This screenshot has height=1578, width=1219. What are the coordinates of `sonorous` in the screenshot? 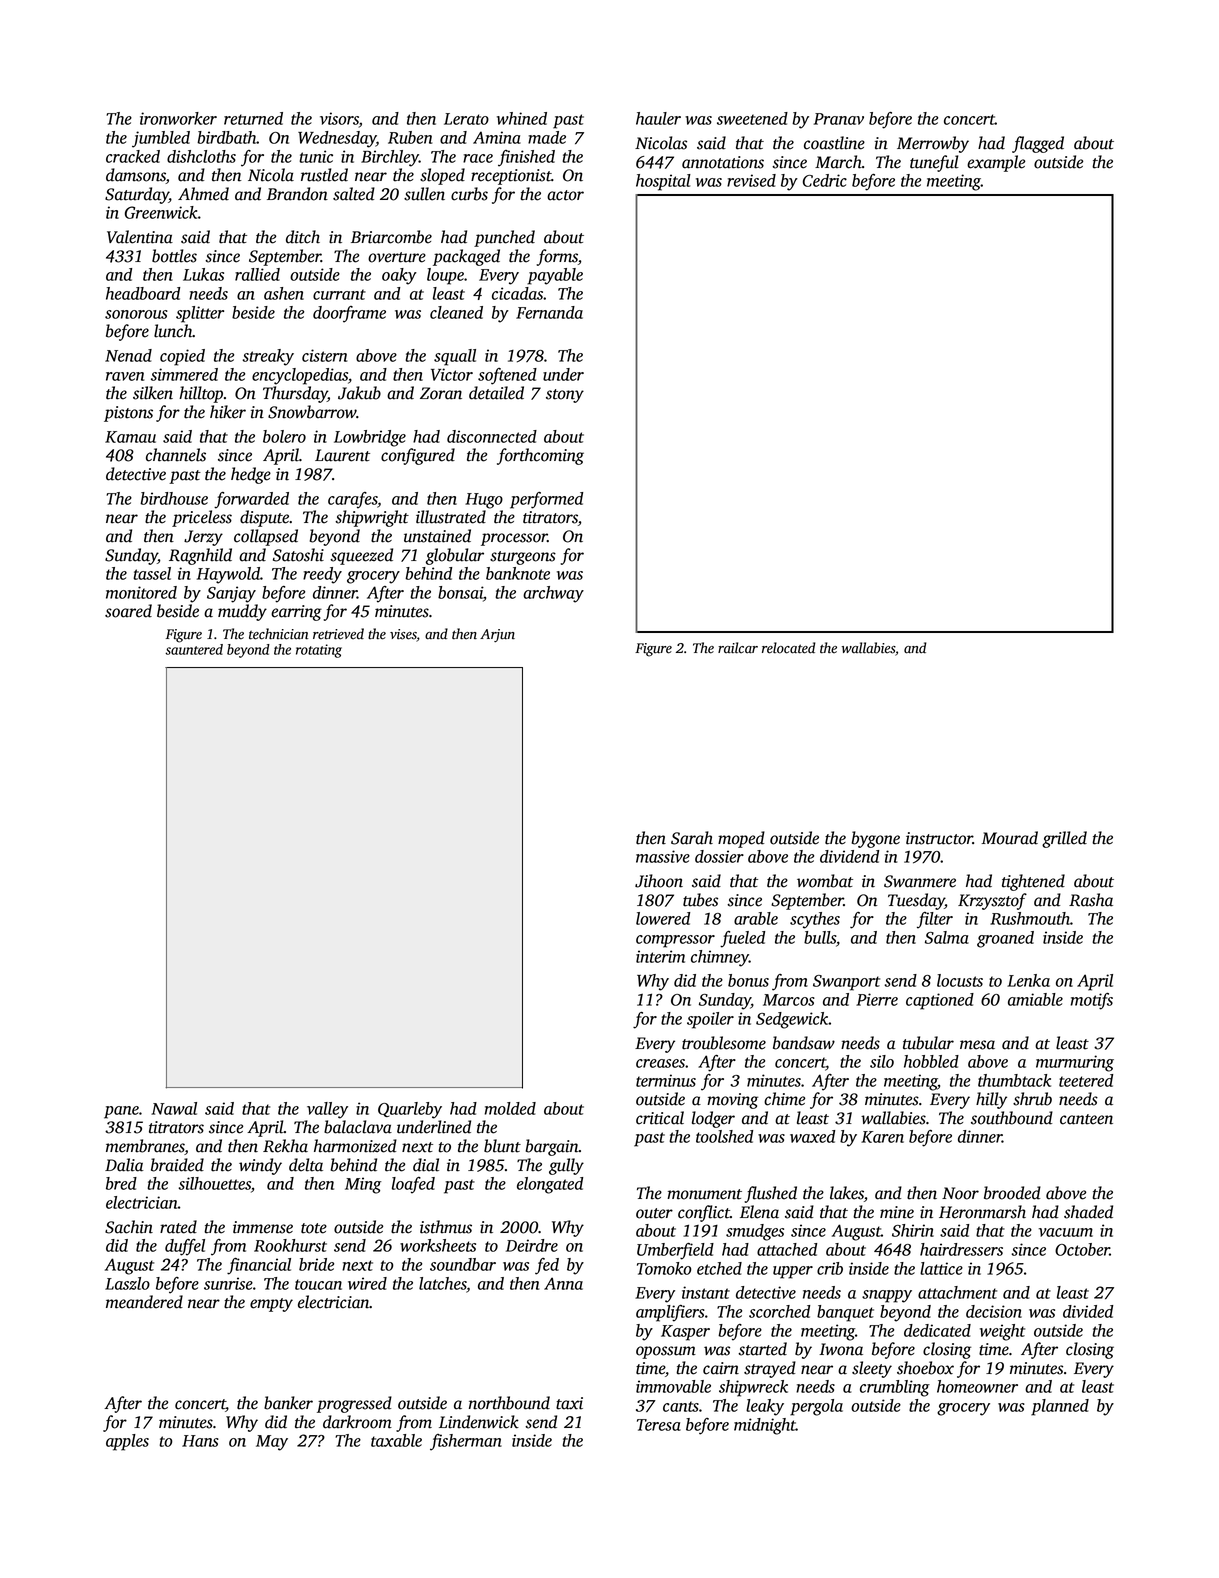 It's located at (136, 314).
